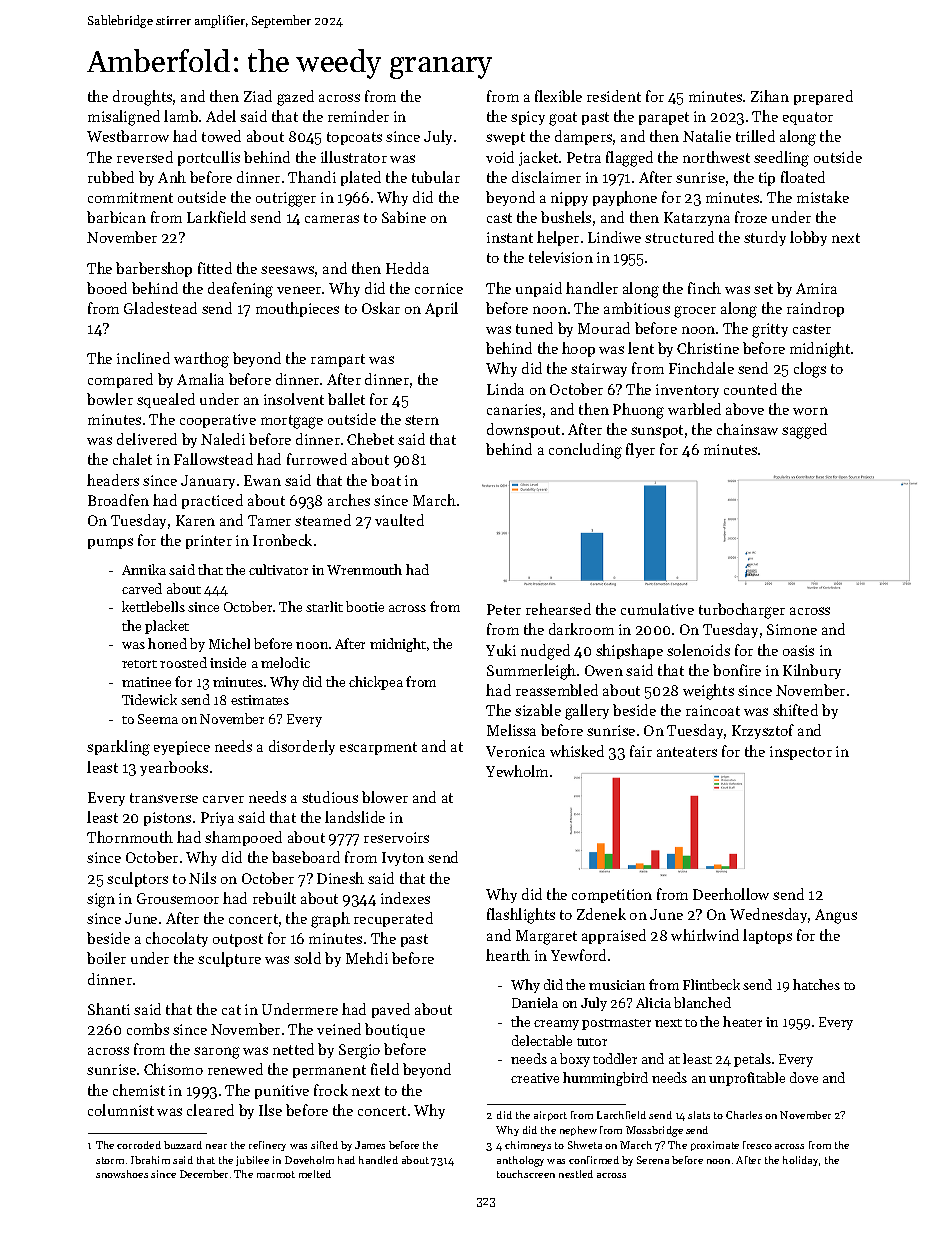 The image size is (952, 1233). What do you see at coordinates (267, 1146) in the image?
I see `refinery` at bounding box center [267, 1146].
